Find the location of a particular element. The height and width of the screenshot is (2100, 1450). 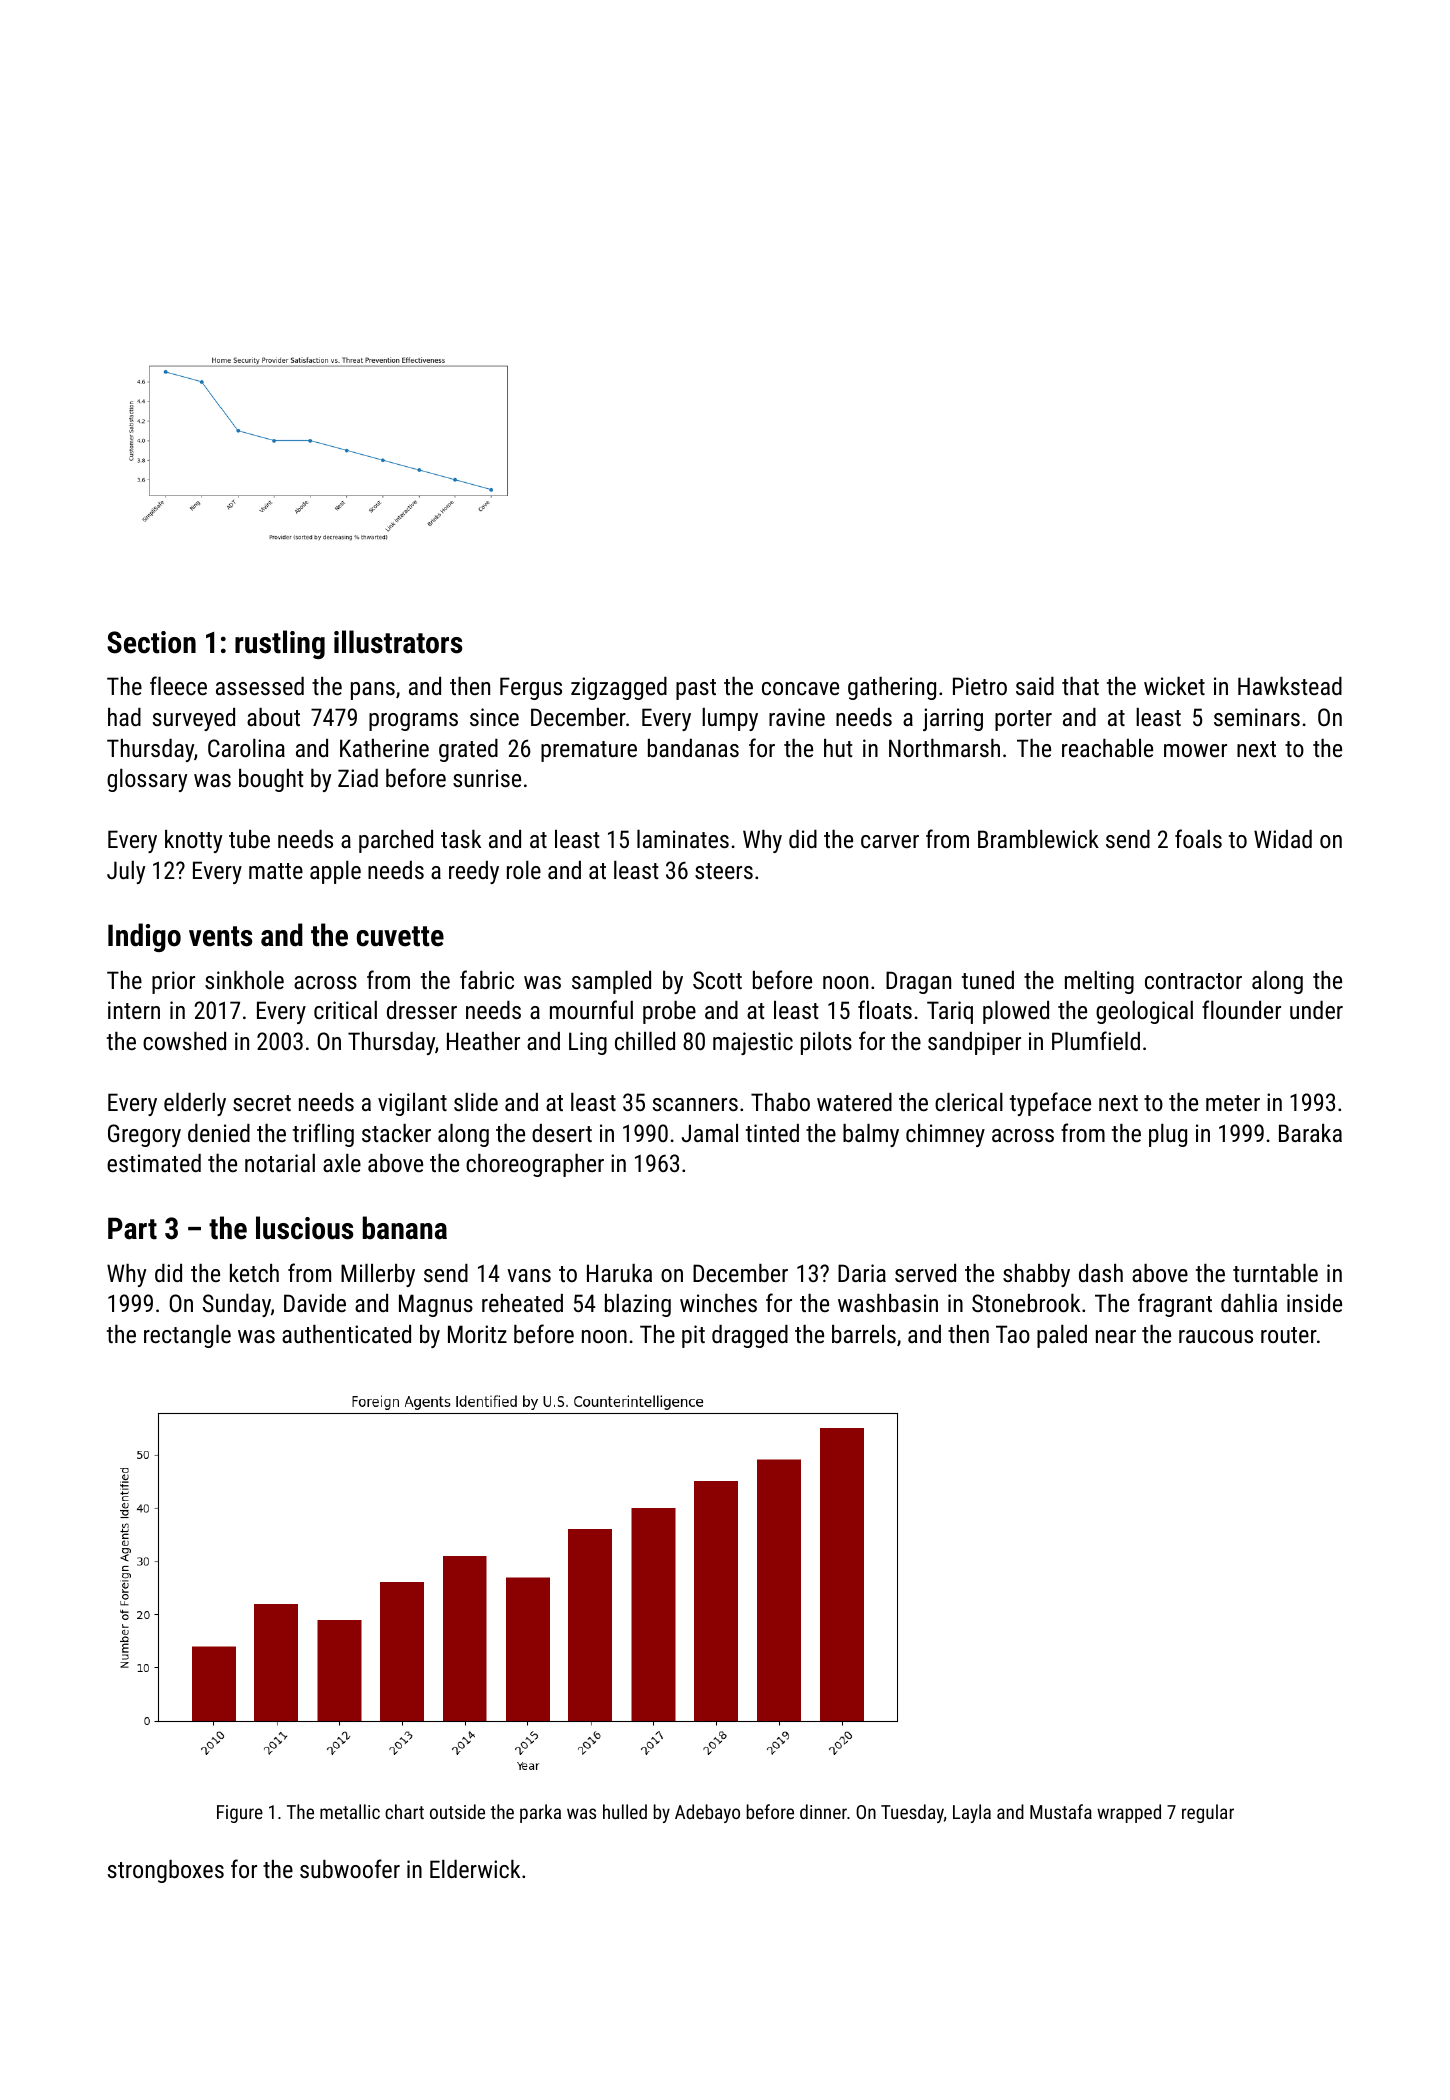

Bramblewick is located at coordinates (1038, 839).
